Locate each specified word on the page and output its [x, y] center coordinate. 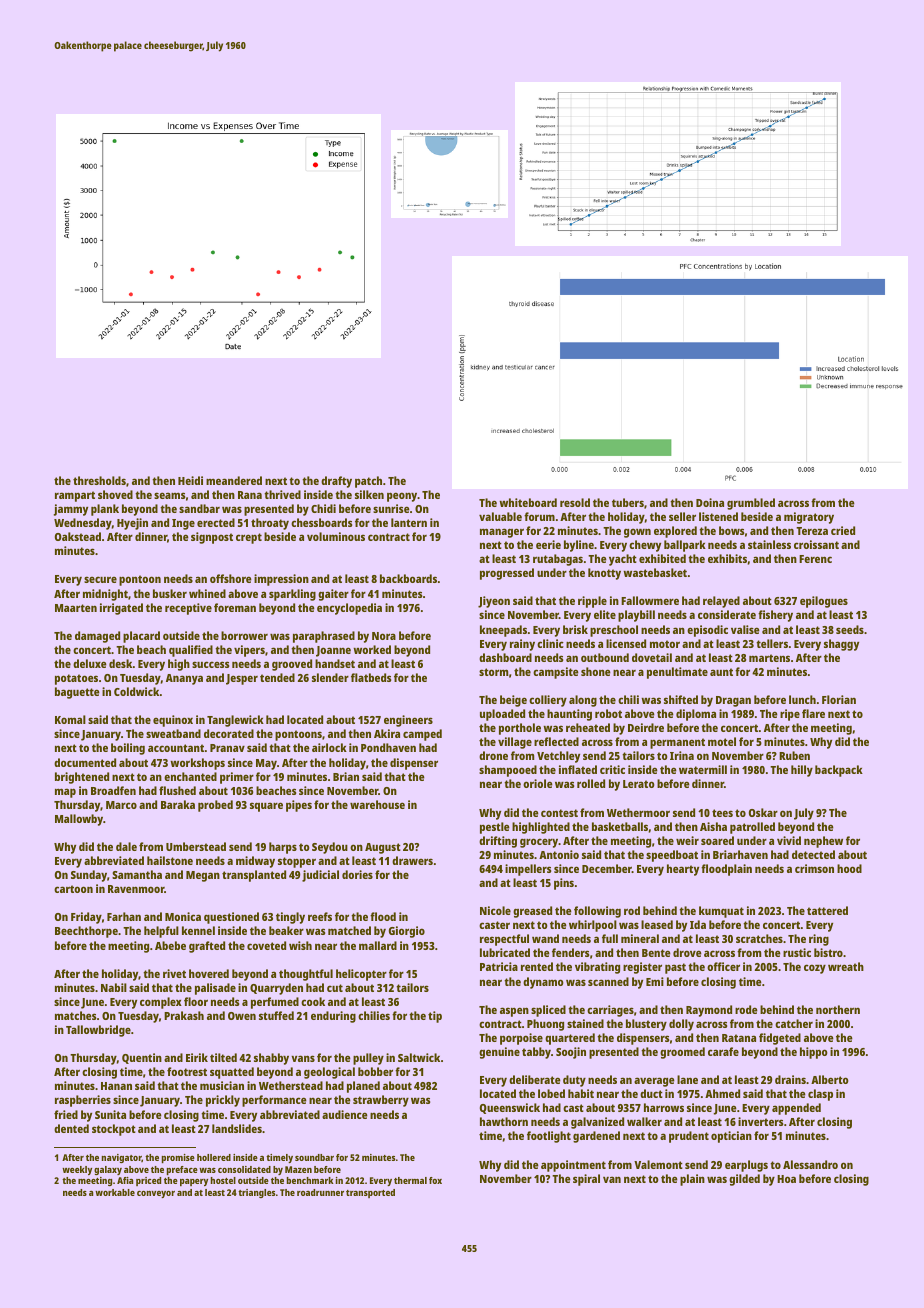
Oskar [763, 812]
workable [115, 1192]
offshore [231, 578]
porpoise [521, 1039]
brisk [575, 629]
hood [849, 868]
